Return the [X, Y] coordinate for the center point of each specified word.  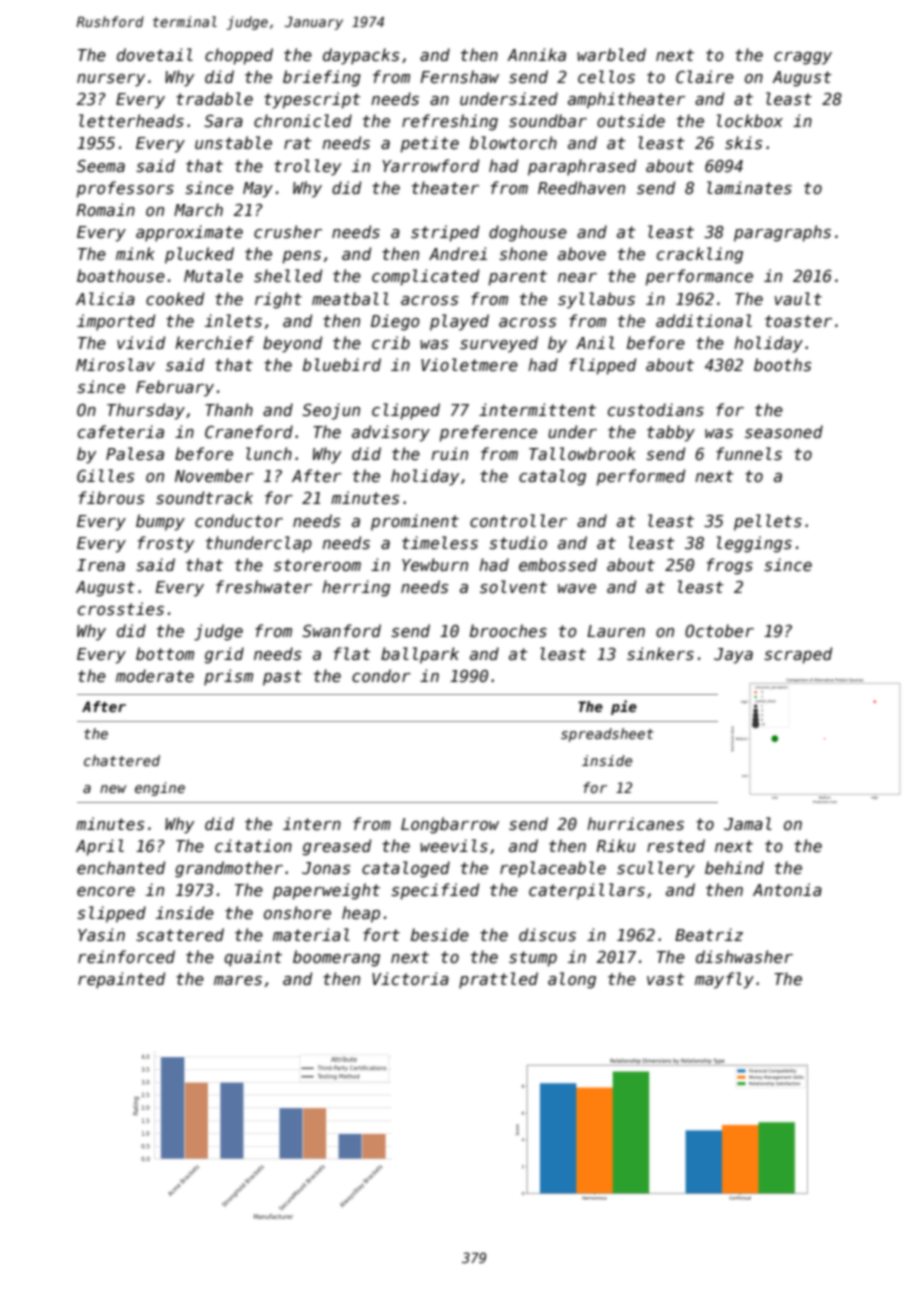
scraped [798, 655]
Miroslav [115, 364]
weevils [454, 845]
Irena [101, 565]
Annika [536, 54]
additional [704, 320]
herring [356, 588]
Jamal [748, 824]
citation [253, 845]
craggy [803, 58]
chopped [239, 56]
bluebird [342, 364]
